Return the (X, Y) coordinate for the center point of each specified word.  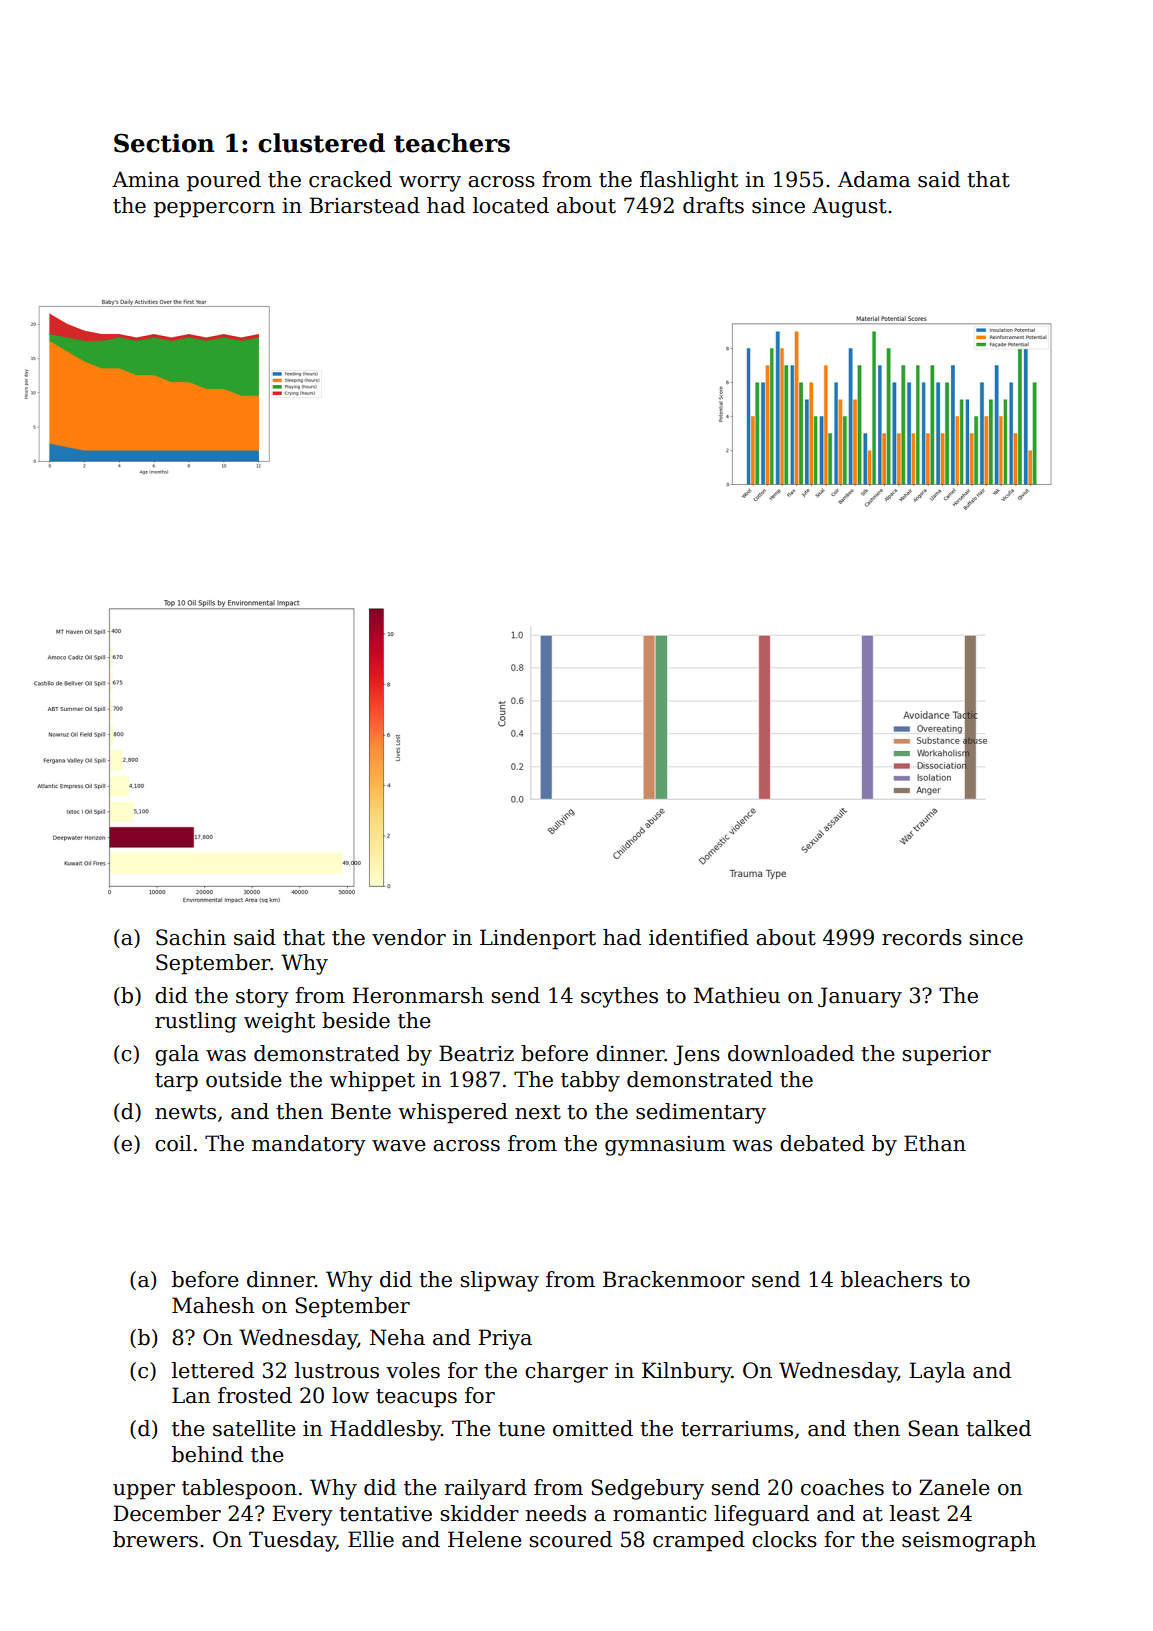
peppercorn (214, 210)
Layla (937, 1372)
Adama (874, 179)
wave (399, 1146)
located (511, 205)
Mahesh (213, 1305)
